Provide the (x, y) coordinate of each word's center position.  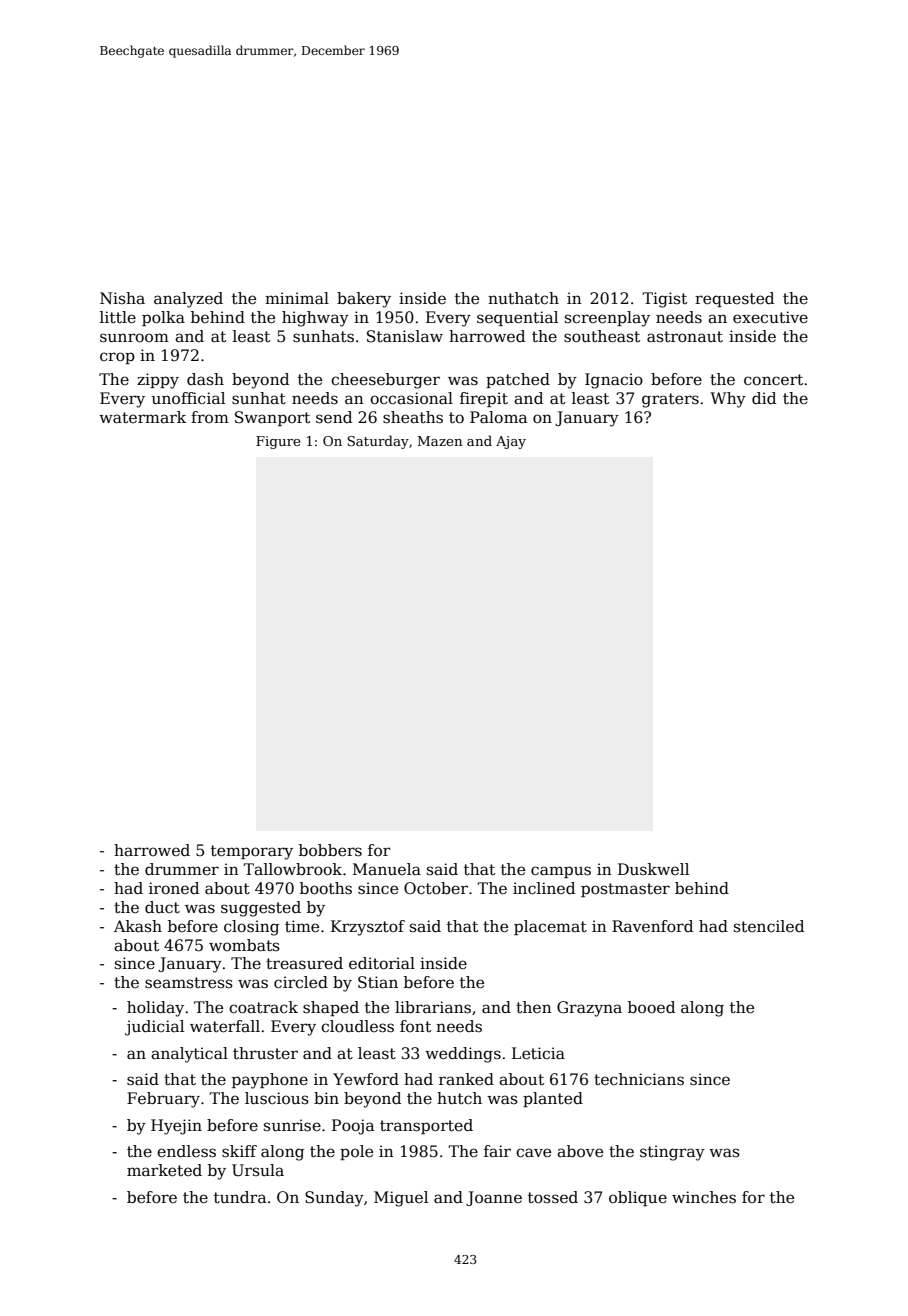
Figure (278, 442)
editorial (382, 963)
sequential (517, 318)
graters (670, 400)
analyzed (188, 300)
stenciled (769, 926)
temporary (252, 852)
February (163, 1100)
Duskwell (653, 869)
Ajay (511, 442)
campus (561, 872)
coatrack (263, 1007)
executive (770, 317)
